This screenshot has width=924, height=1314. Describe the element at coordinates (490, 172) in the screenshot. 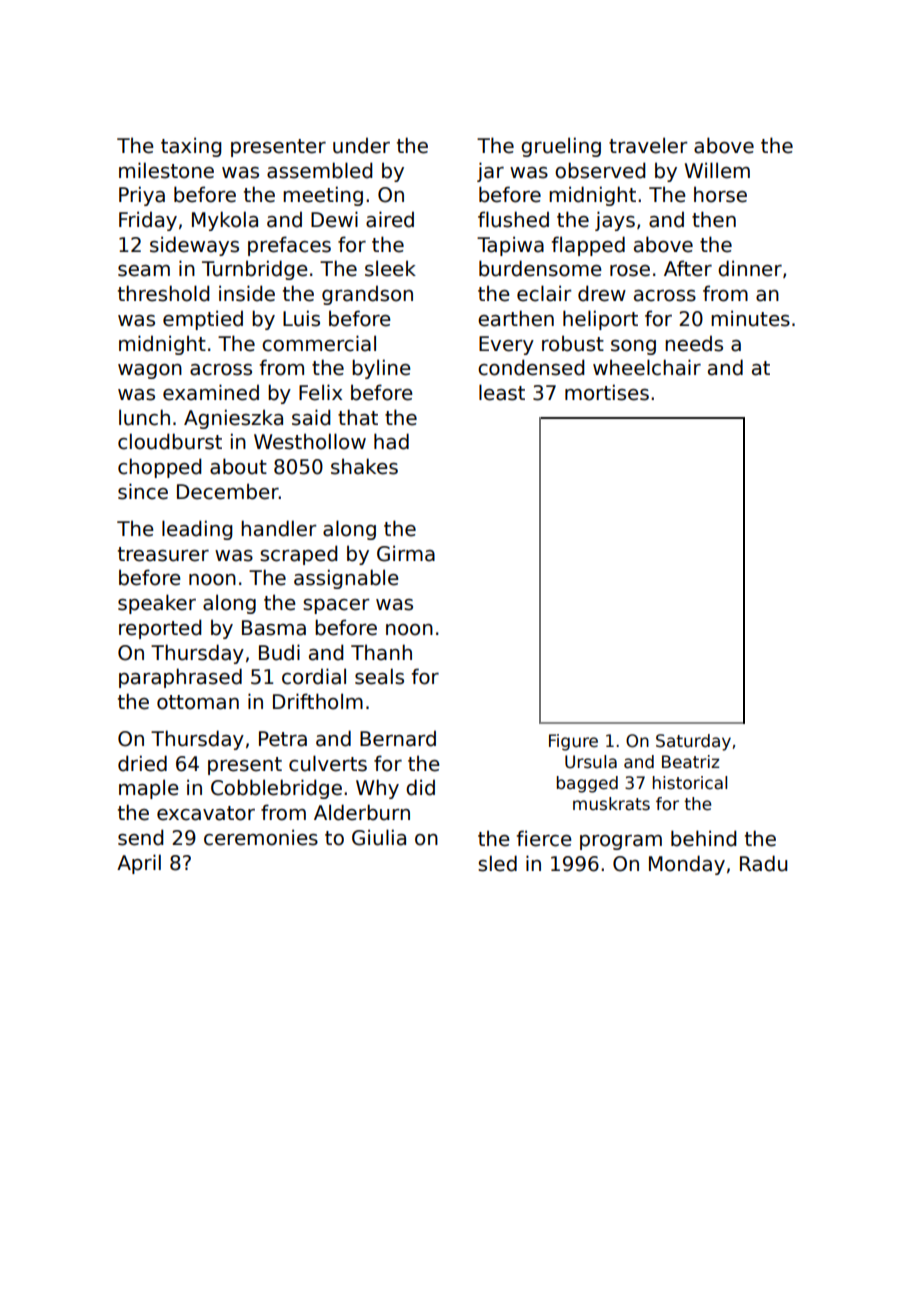

I see `jar` at that location.
